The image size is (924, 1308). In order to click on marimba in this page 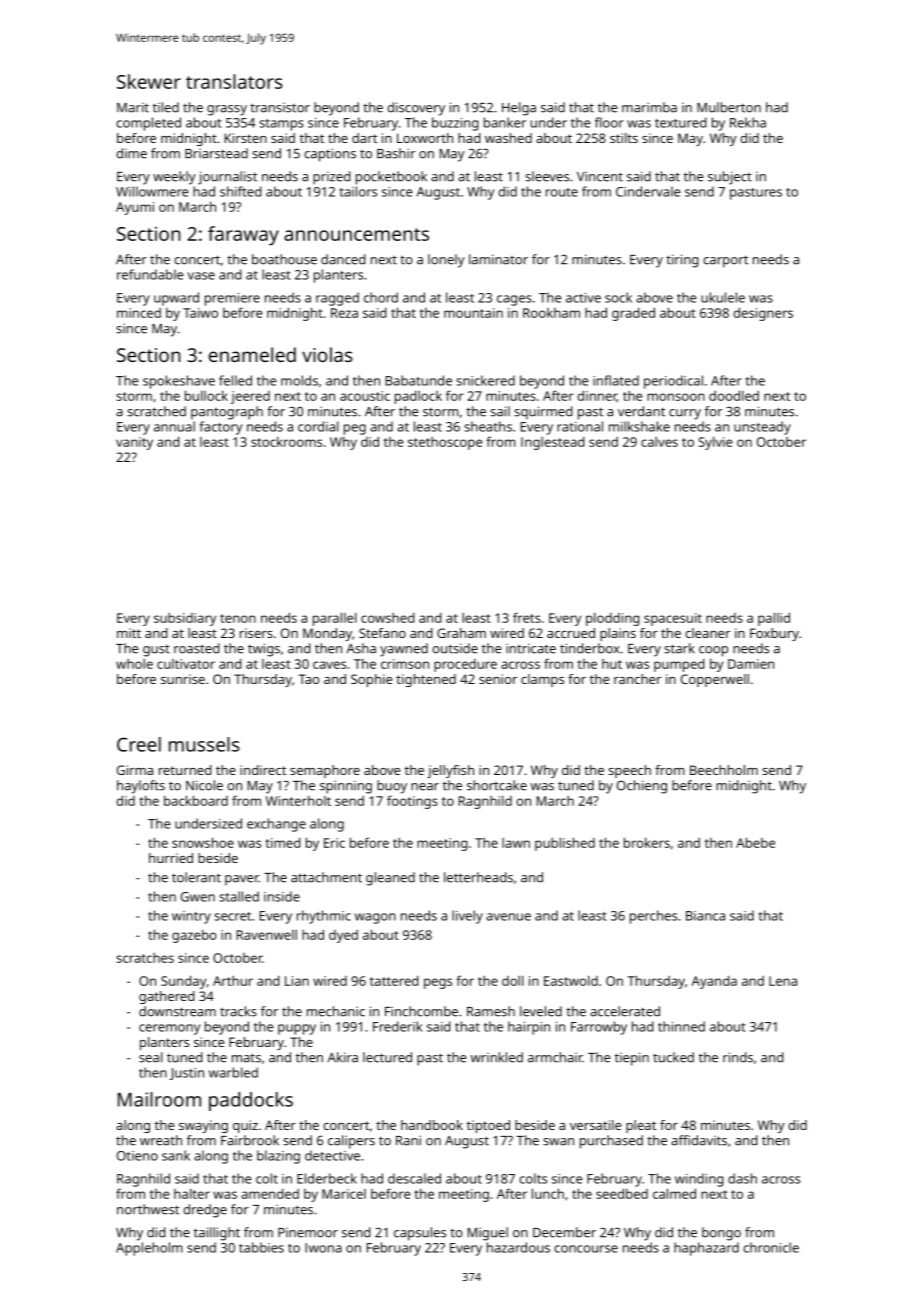, I will do `click(649, 107)`.
